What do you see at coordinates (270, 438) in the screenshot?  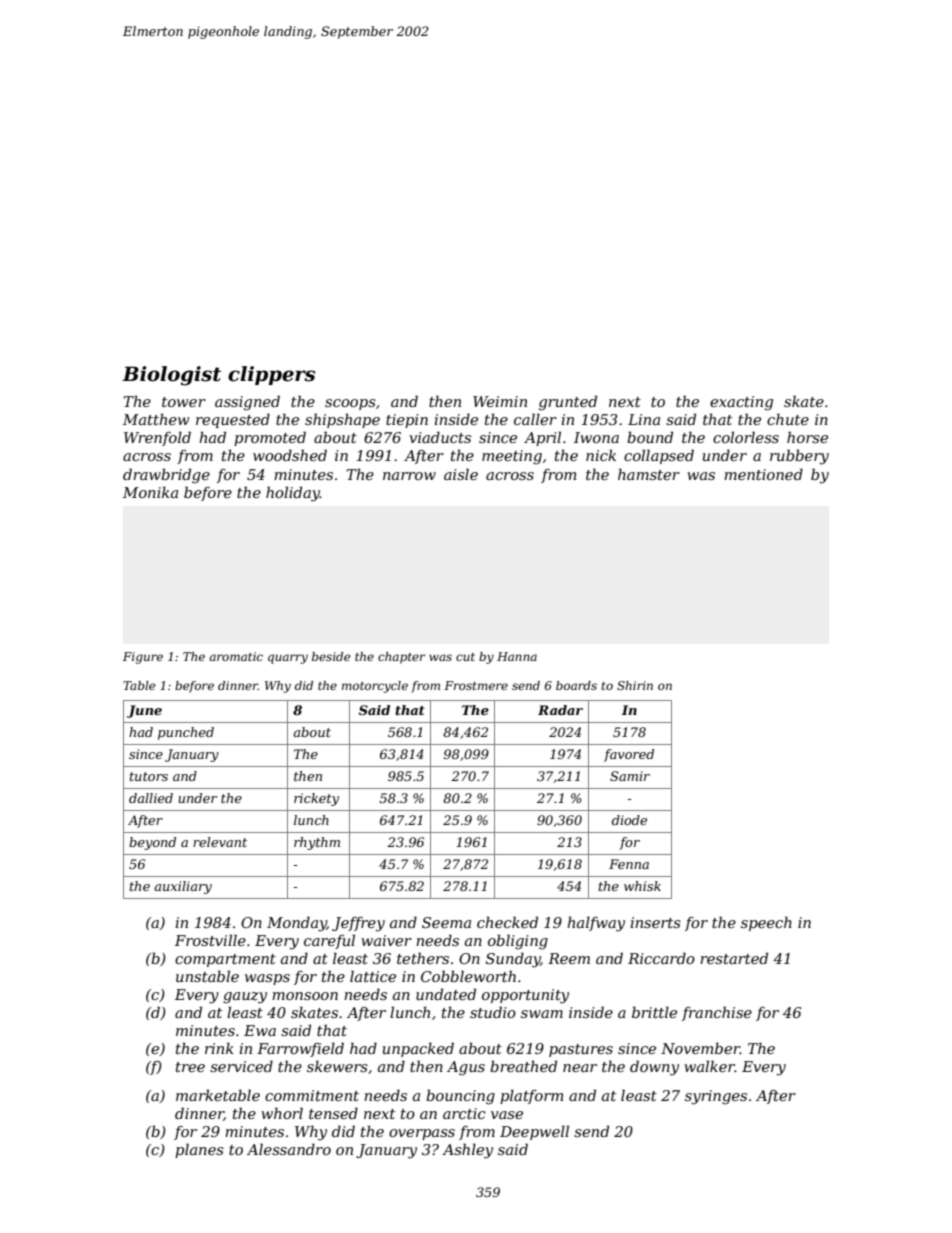 I see `promoted` at bounding box center [270, 438].
